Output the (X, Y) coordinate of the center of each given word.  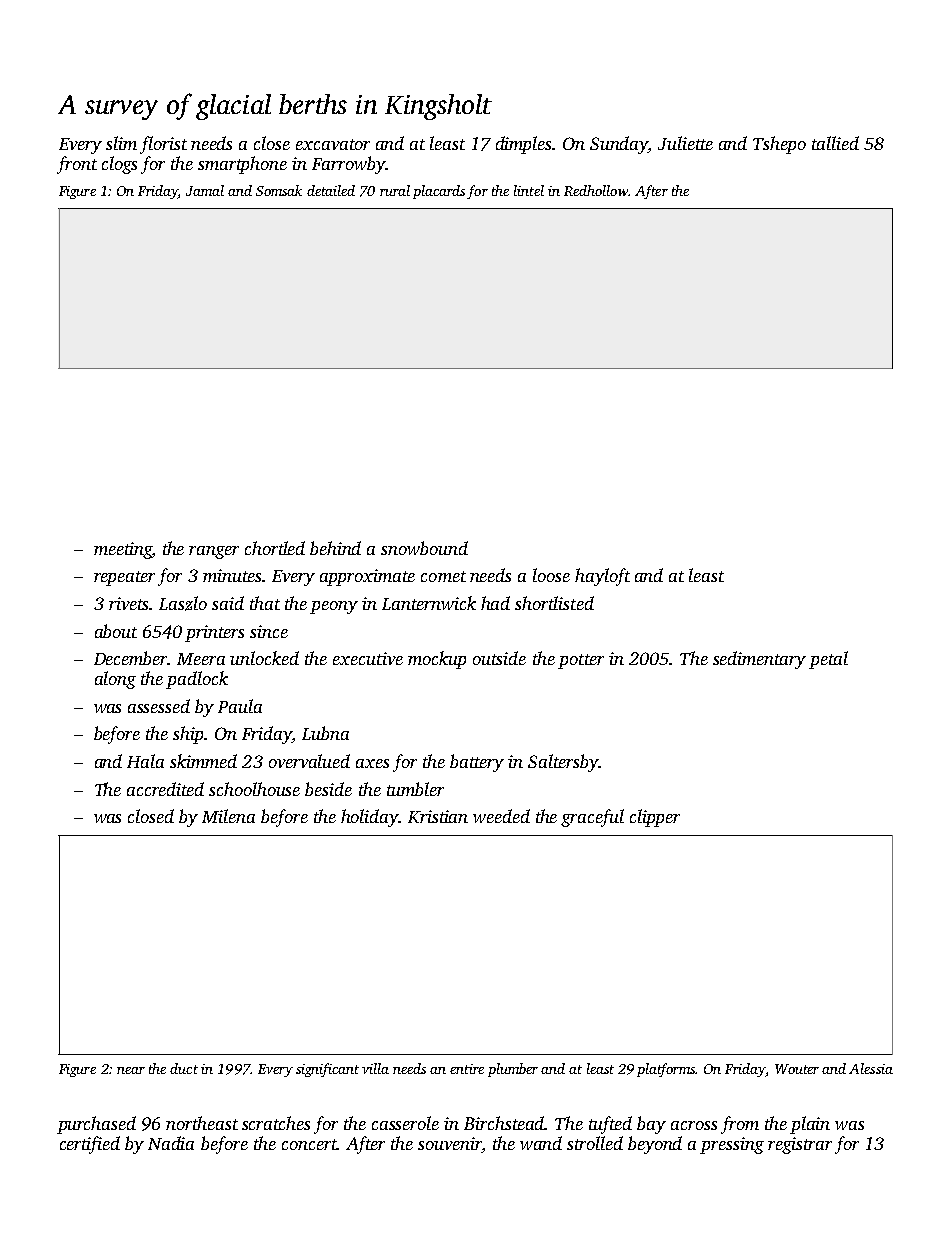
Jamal (205, 190)
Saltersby (563, 763)
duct (184, 1068)
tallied (835, 143)
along (115, 680)
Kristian (438, 816)
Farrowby (349, 165)
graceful (592, 818)
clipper (655, 818)
